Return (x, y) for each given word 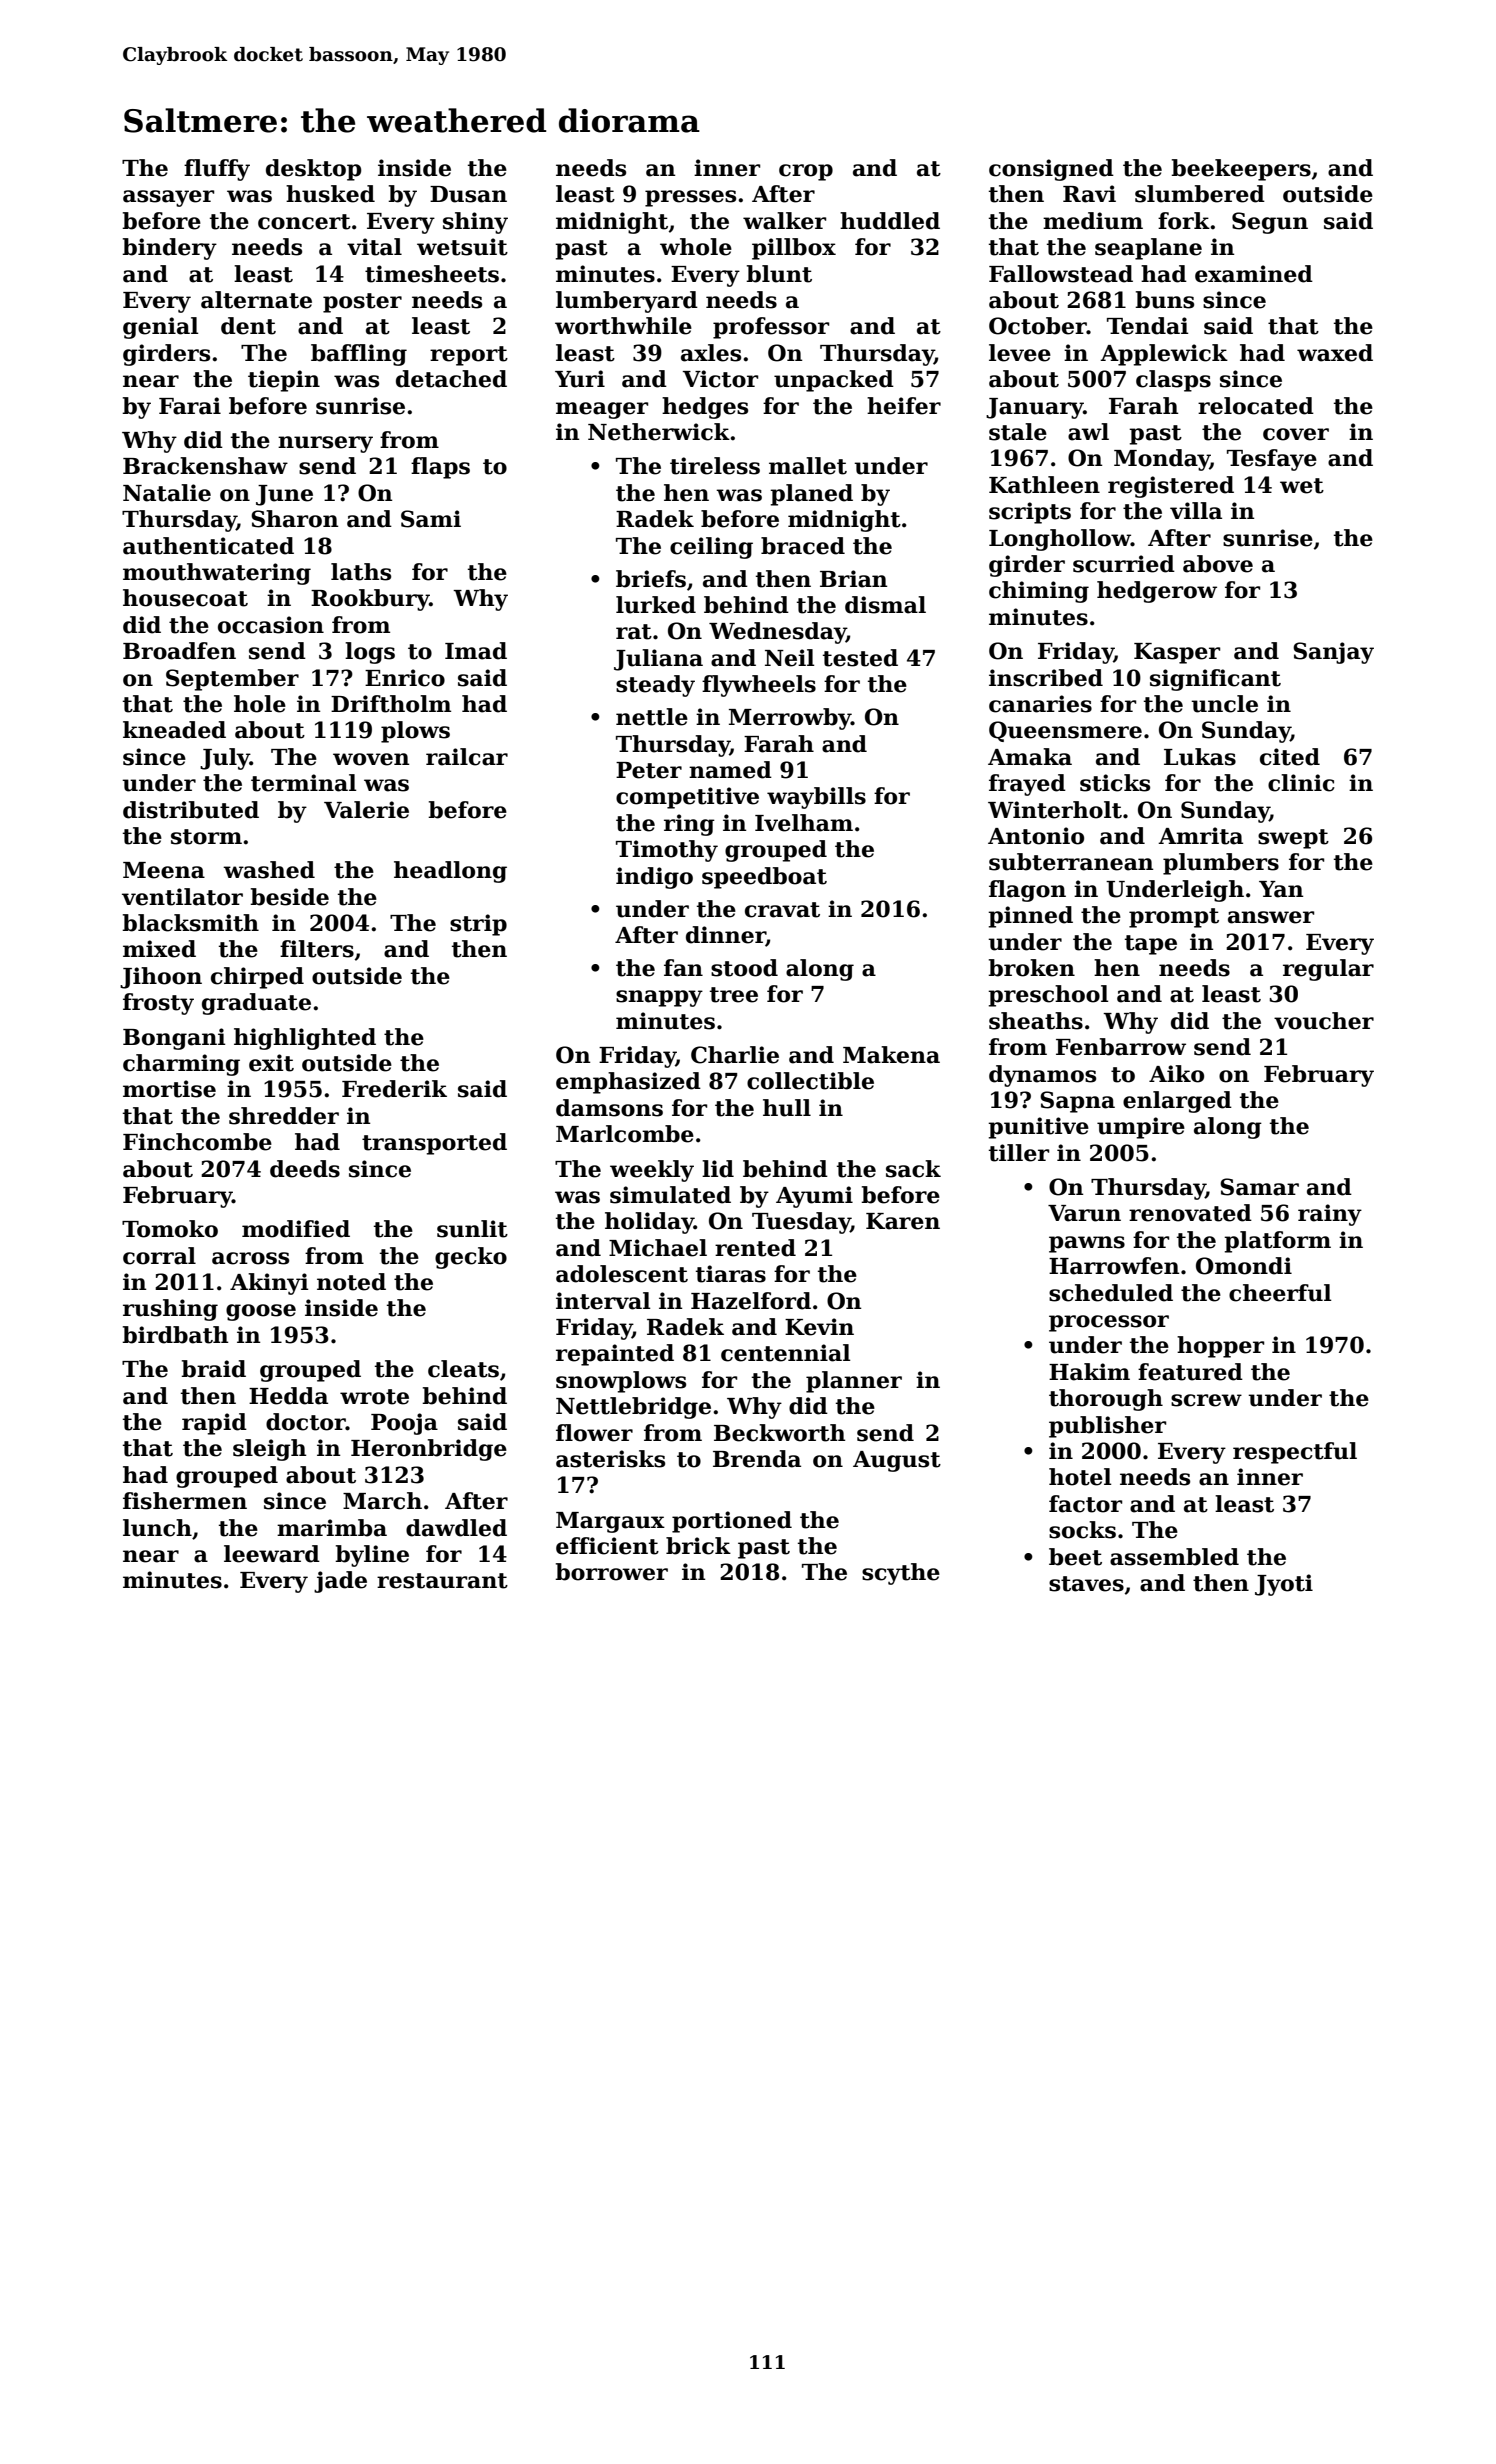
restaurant (442, 1581)
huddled (890, 221)
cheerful (1280, 1293)
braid (213, 1369)
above (1218, 564)
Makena (891, 1055)
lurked (656, 605)
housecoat (185, 598)
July (225, 759)
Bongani (174, 1039)
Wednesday (777, 633)
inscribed (1046, 678)
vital (374, 247)
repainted (615, 1355)
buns (1164, 300)
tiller (1019, 1153)
